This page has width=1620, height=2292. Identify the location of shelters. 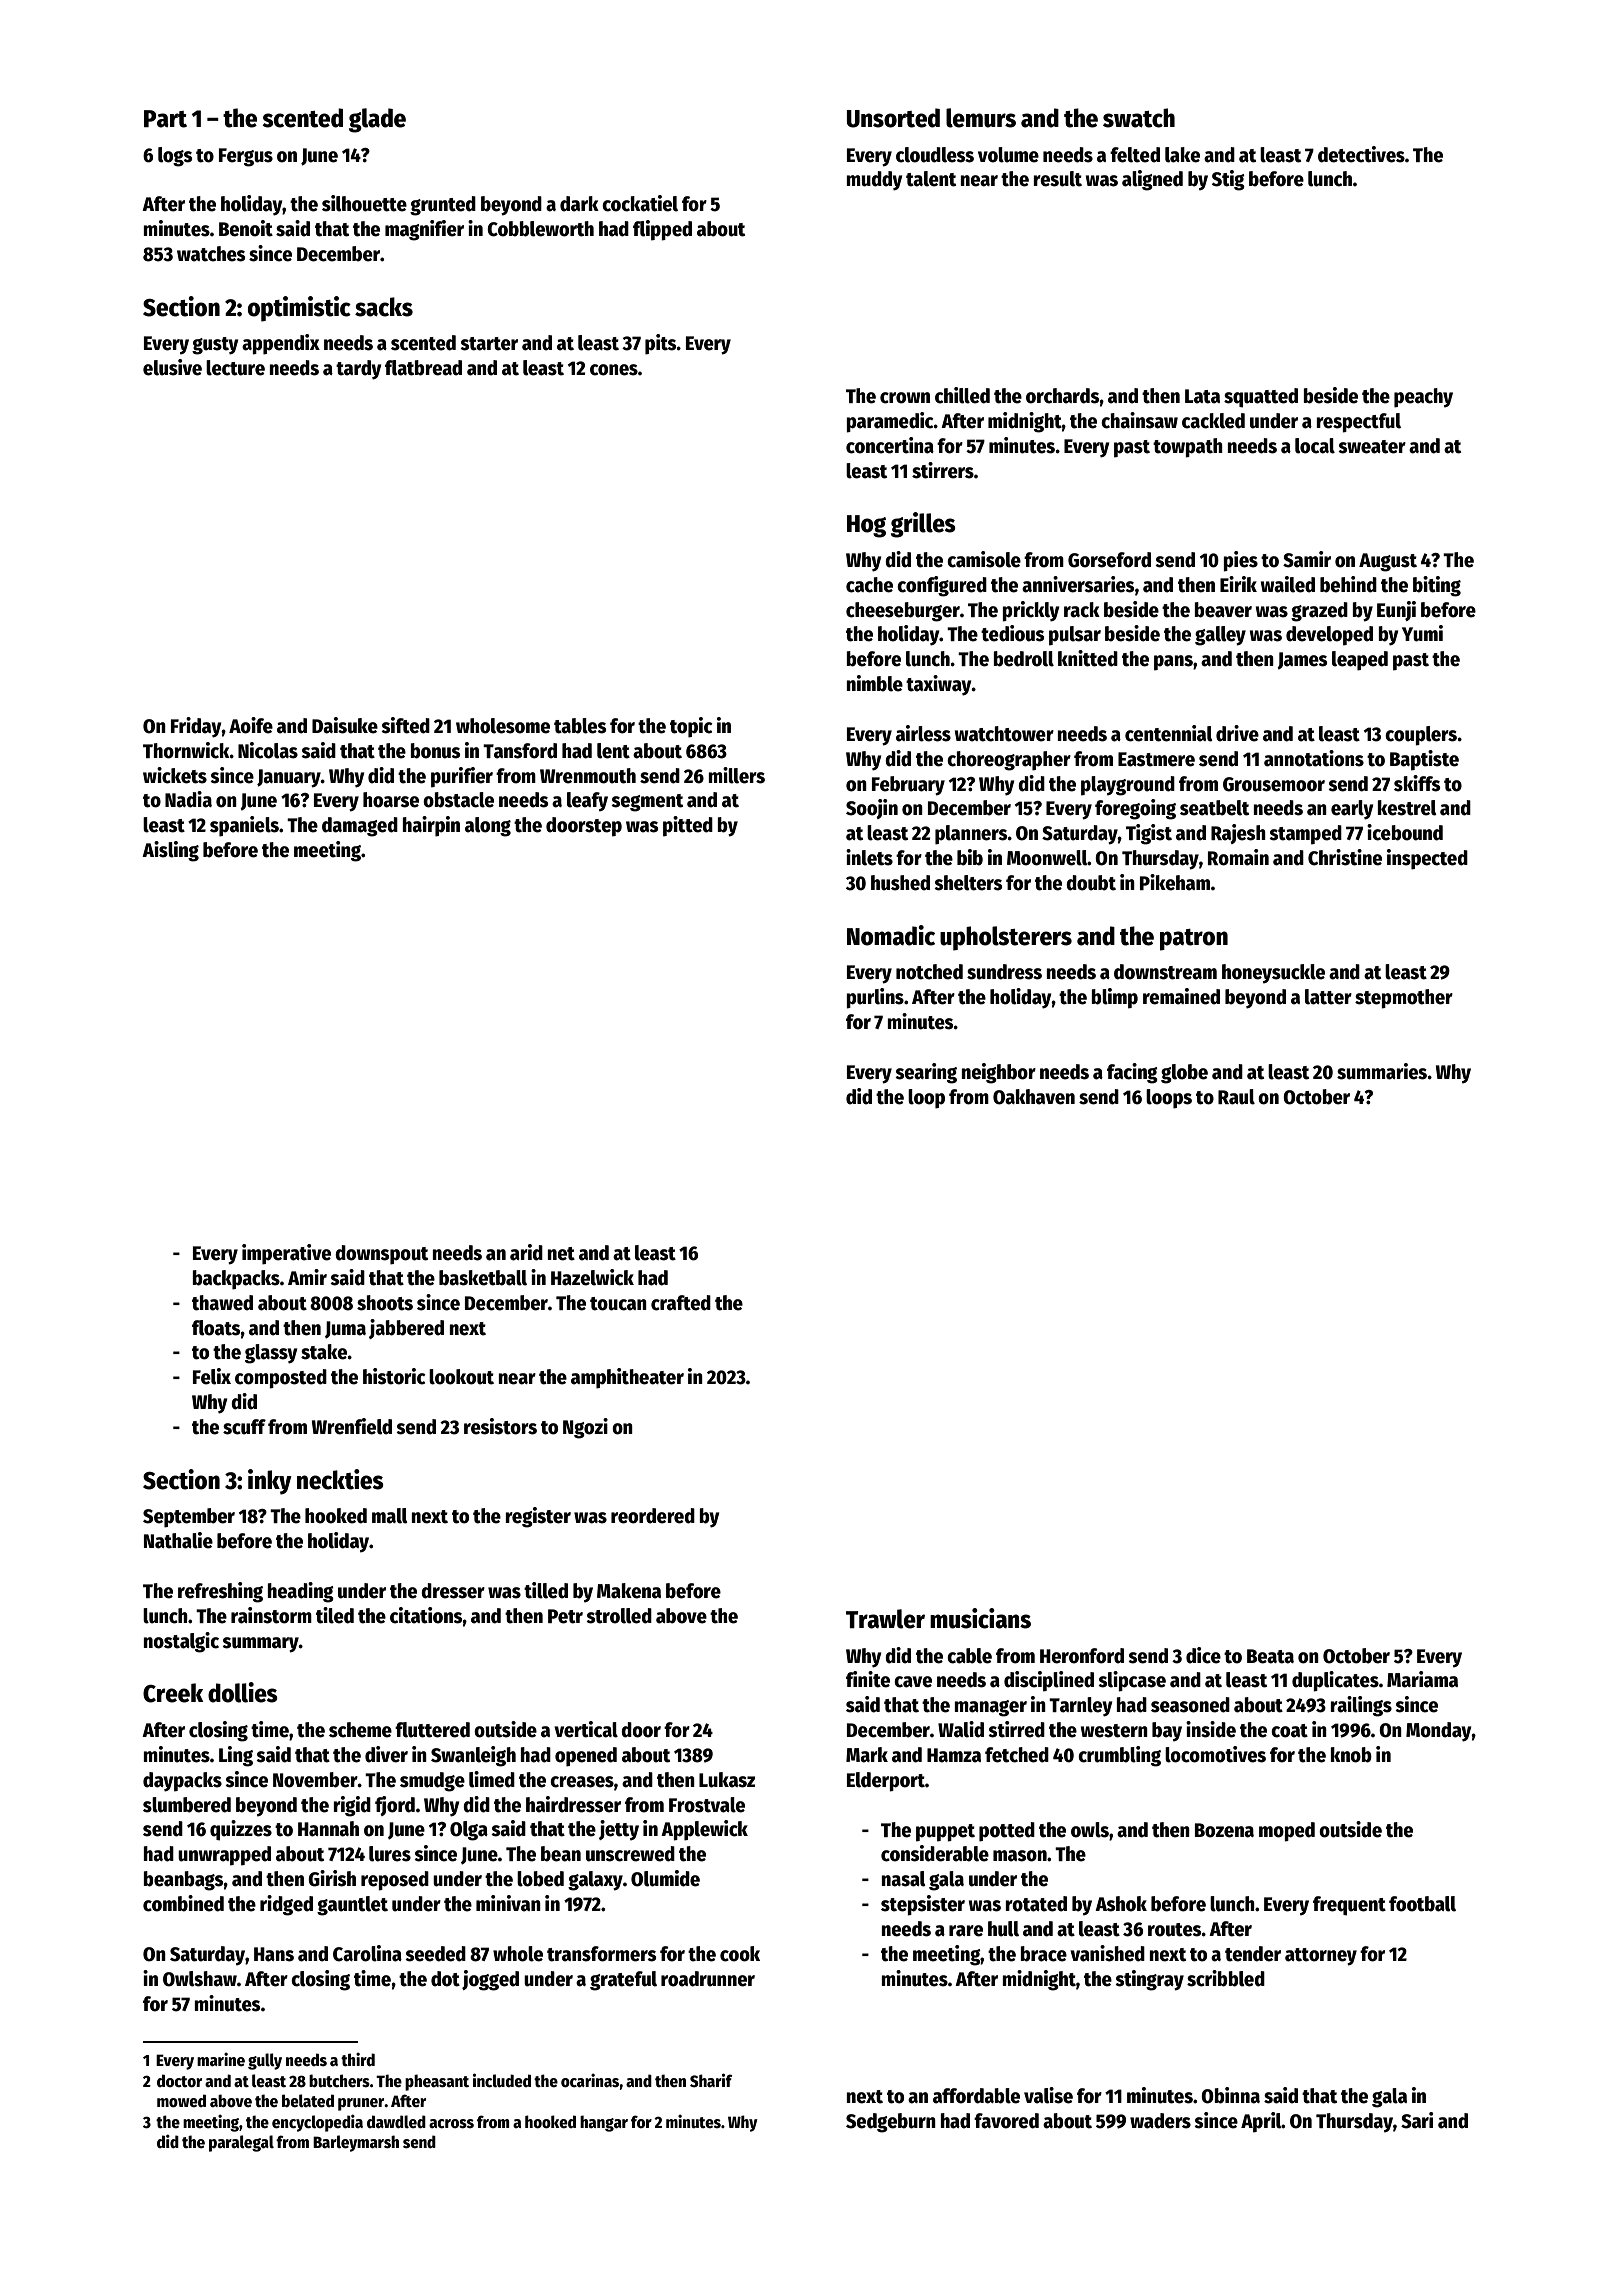
(968, 883).
